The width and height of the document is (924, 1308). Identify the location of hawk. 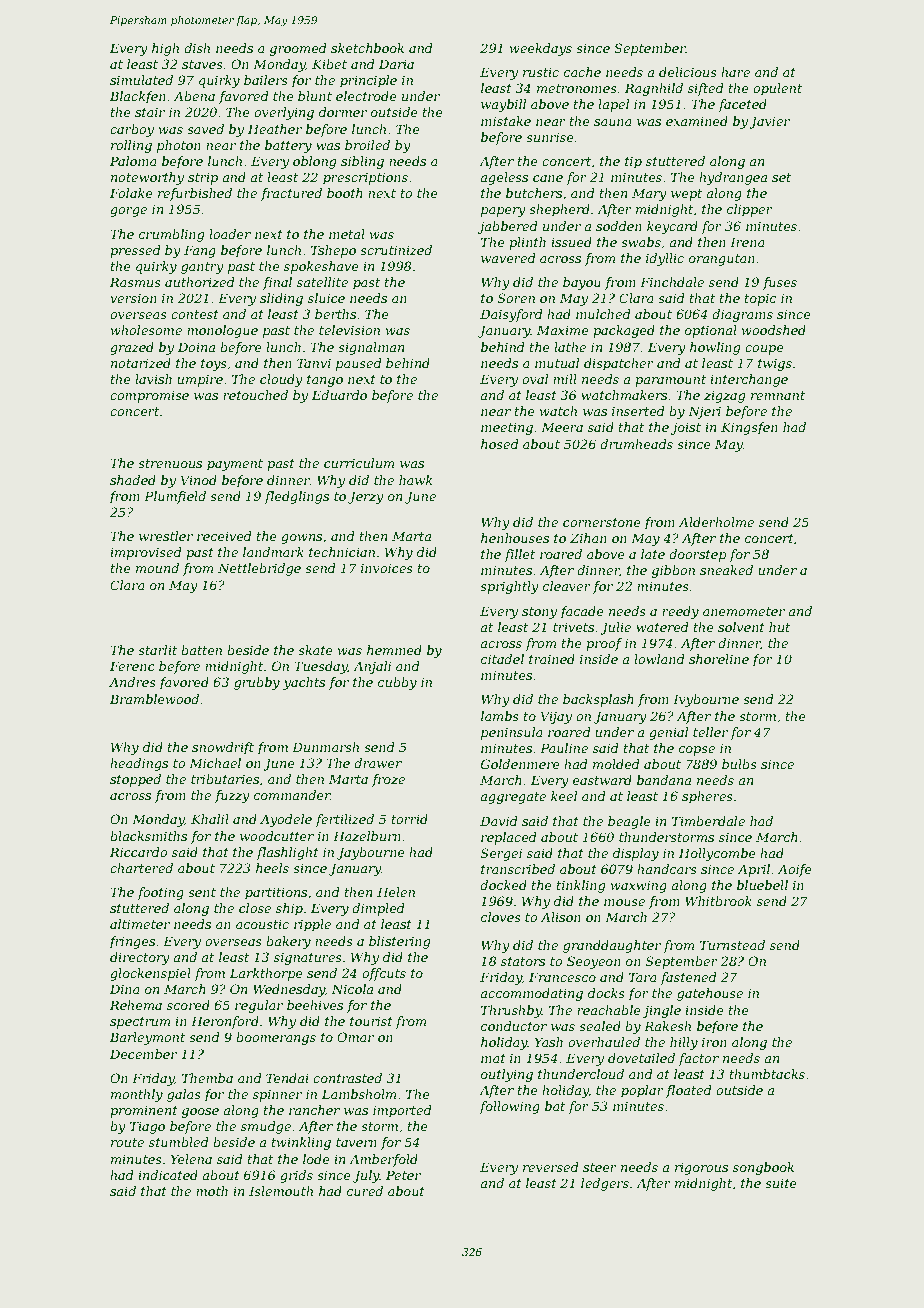
(415, 480).
